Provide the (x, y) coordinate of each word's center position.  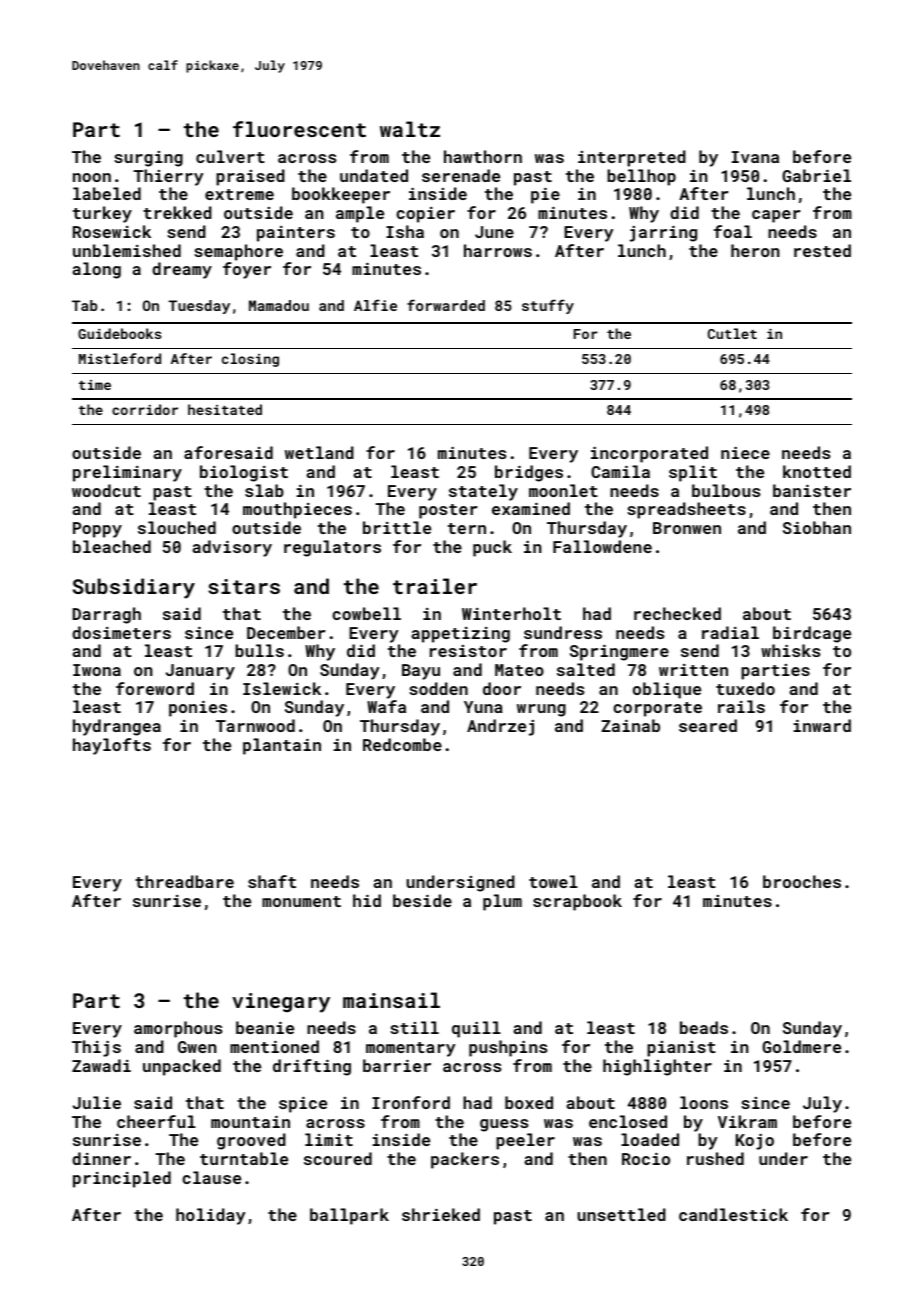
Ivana (755, 157)
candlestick (733, 1214)
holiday (211, 1216)
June (494, 232)
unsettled (621, 1214)
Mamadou (279, 305)
